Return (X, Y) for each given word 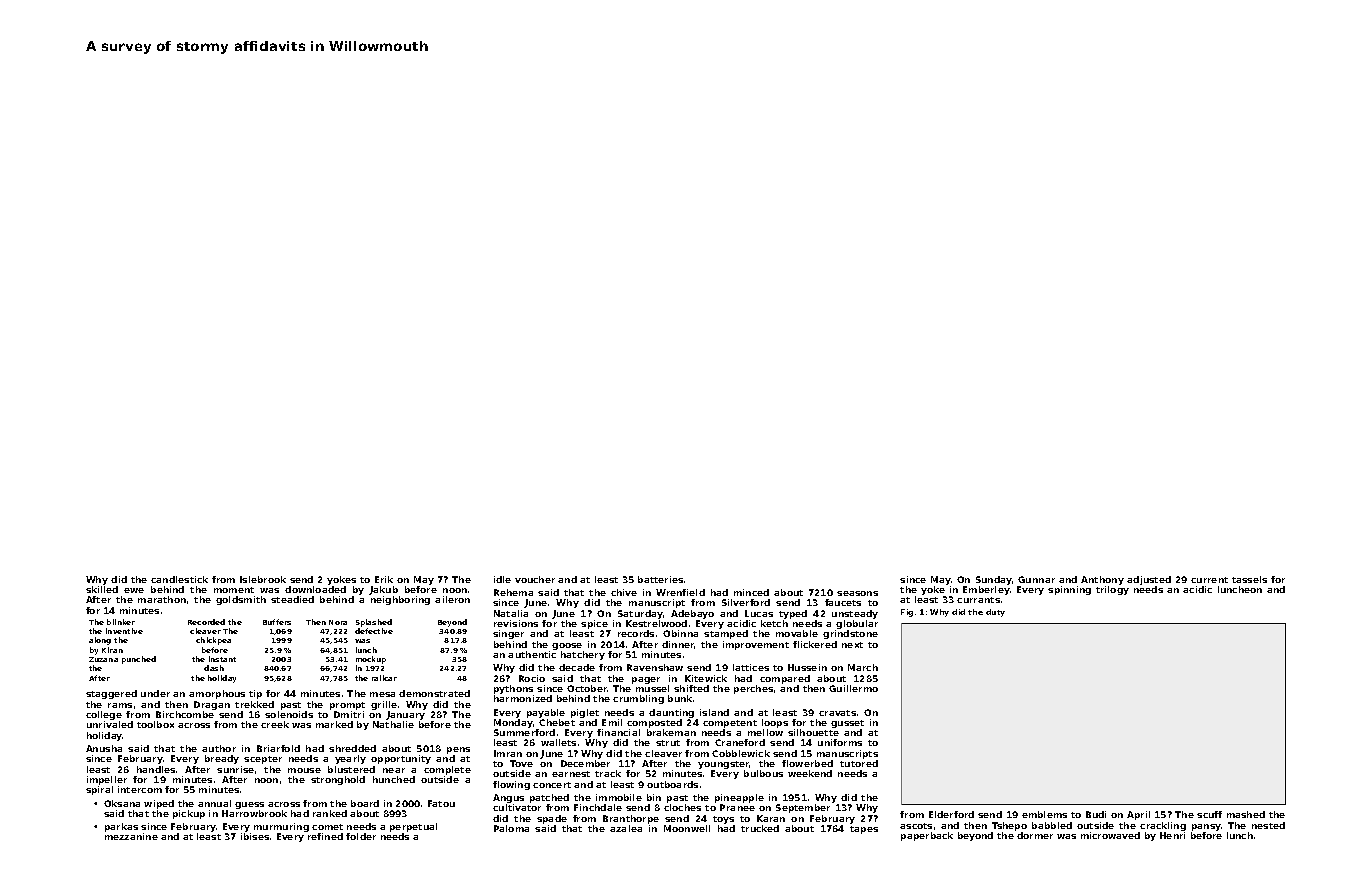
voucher (535, 579)
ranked (330, 813)
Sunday (994, 580)
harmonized (523, 698)
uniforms (840, 742)
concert (552, 785)
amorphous (217, 694)
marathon (162, 599)
